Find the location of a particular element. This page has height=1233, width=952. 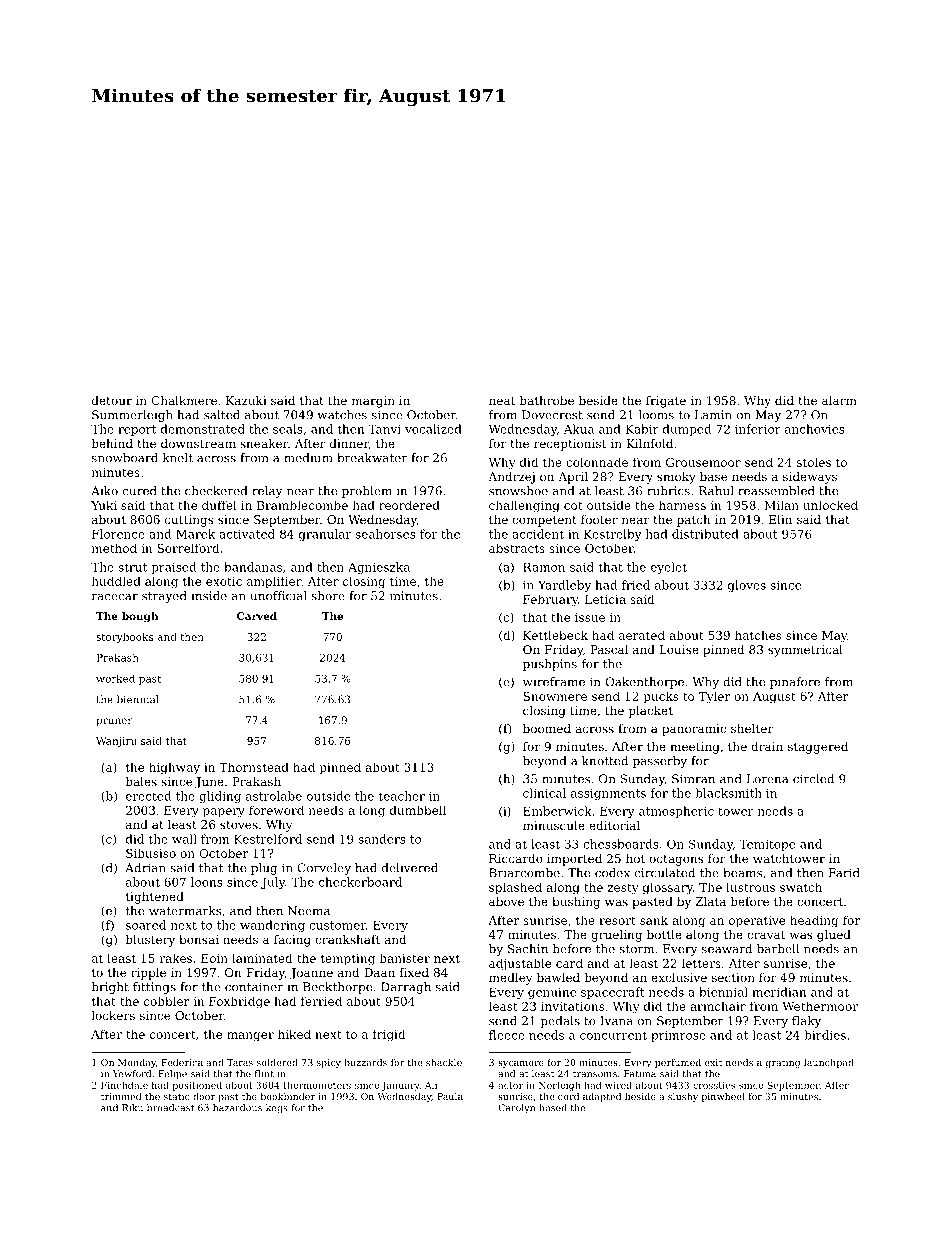

erected is located at coordinates (148, 796).
